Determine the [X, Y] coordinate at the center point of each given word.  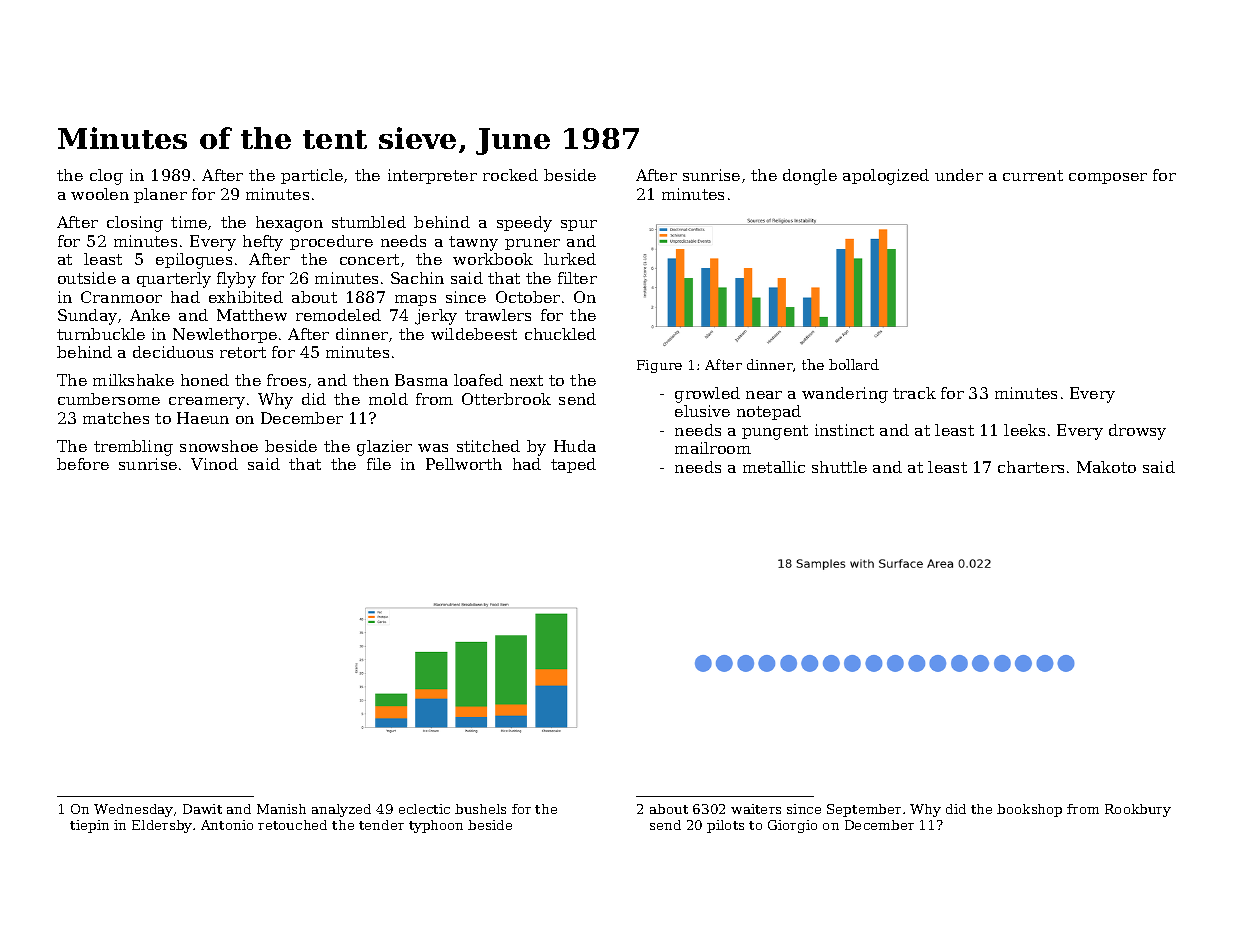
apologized [886, 177]
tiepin [89, 826]
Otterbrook [506, 399]
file [379, 464]
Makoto [1106, 467]
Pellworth [464, 464]
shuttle [839, 467]
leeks [1024, 430]
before [83, 464]
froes [286, 380]
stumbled [369, 222]
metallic [774, 467]
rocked [510, 175]
